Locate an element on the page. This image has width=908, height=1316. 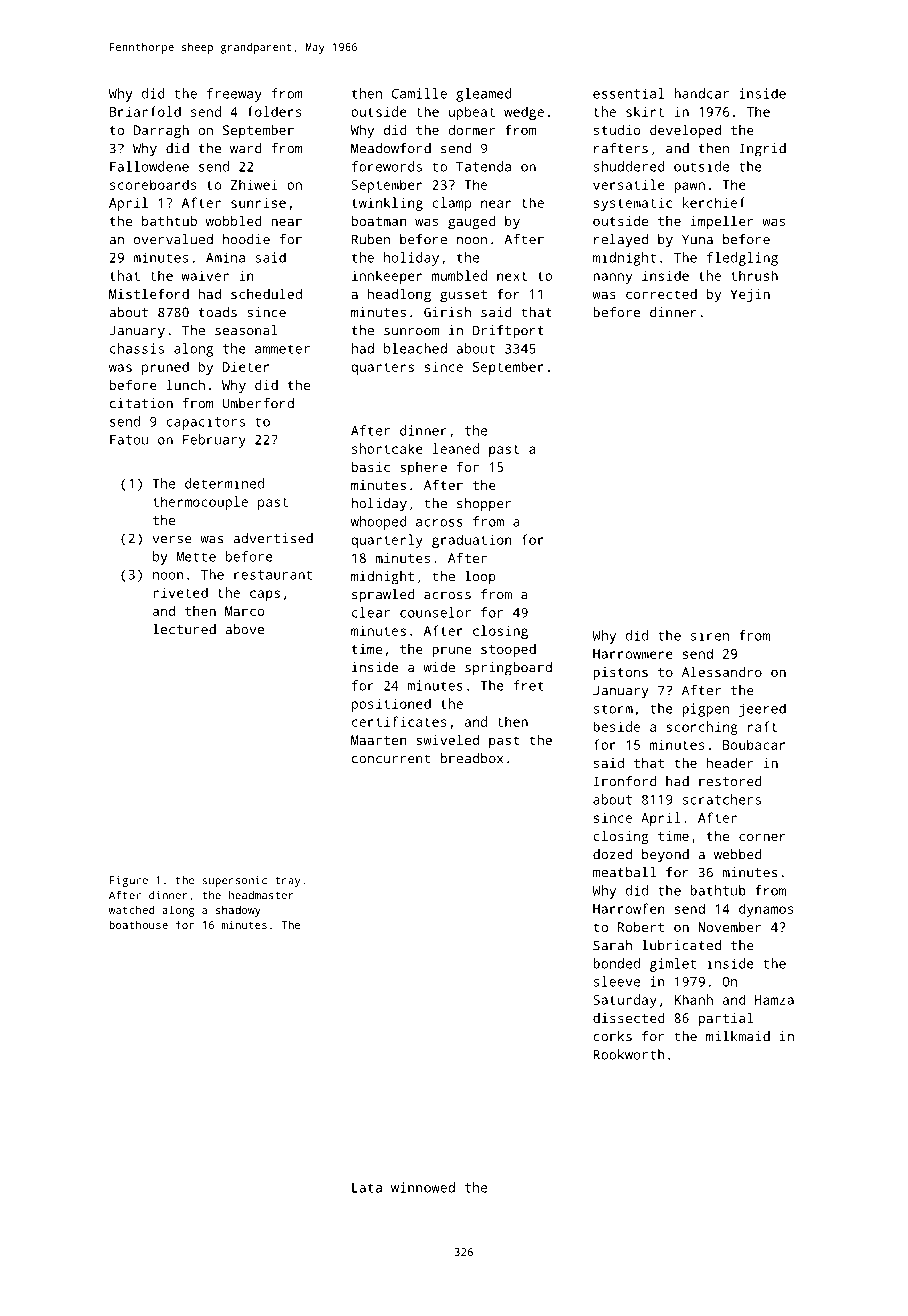
restored is located at coordinates (730, 781).
